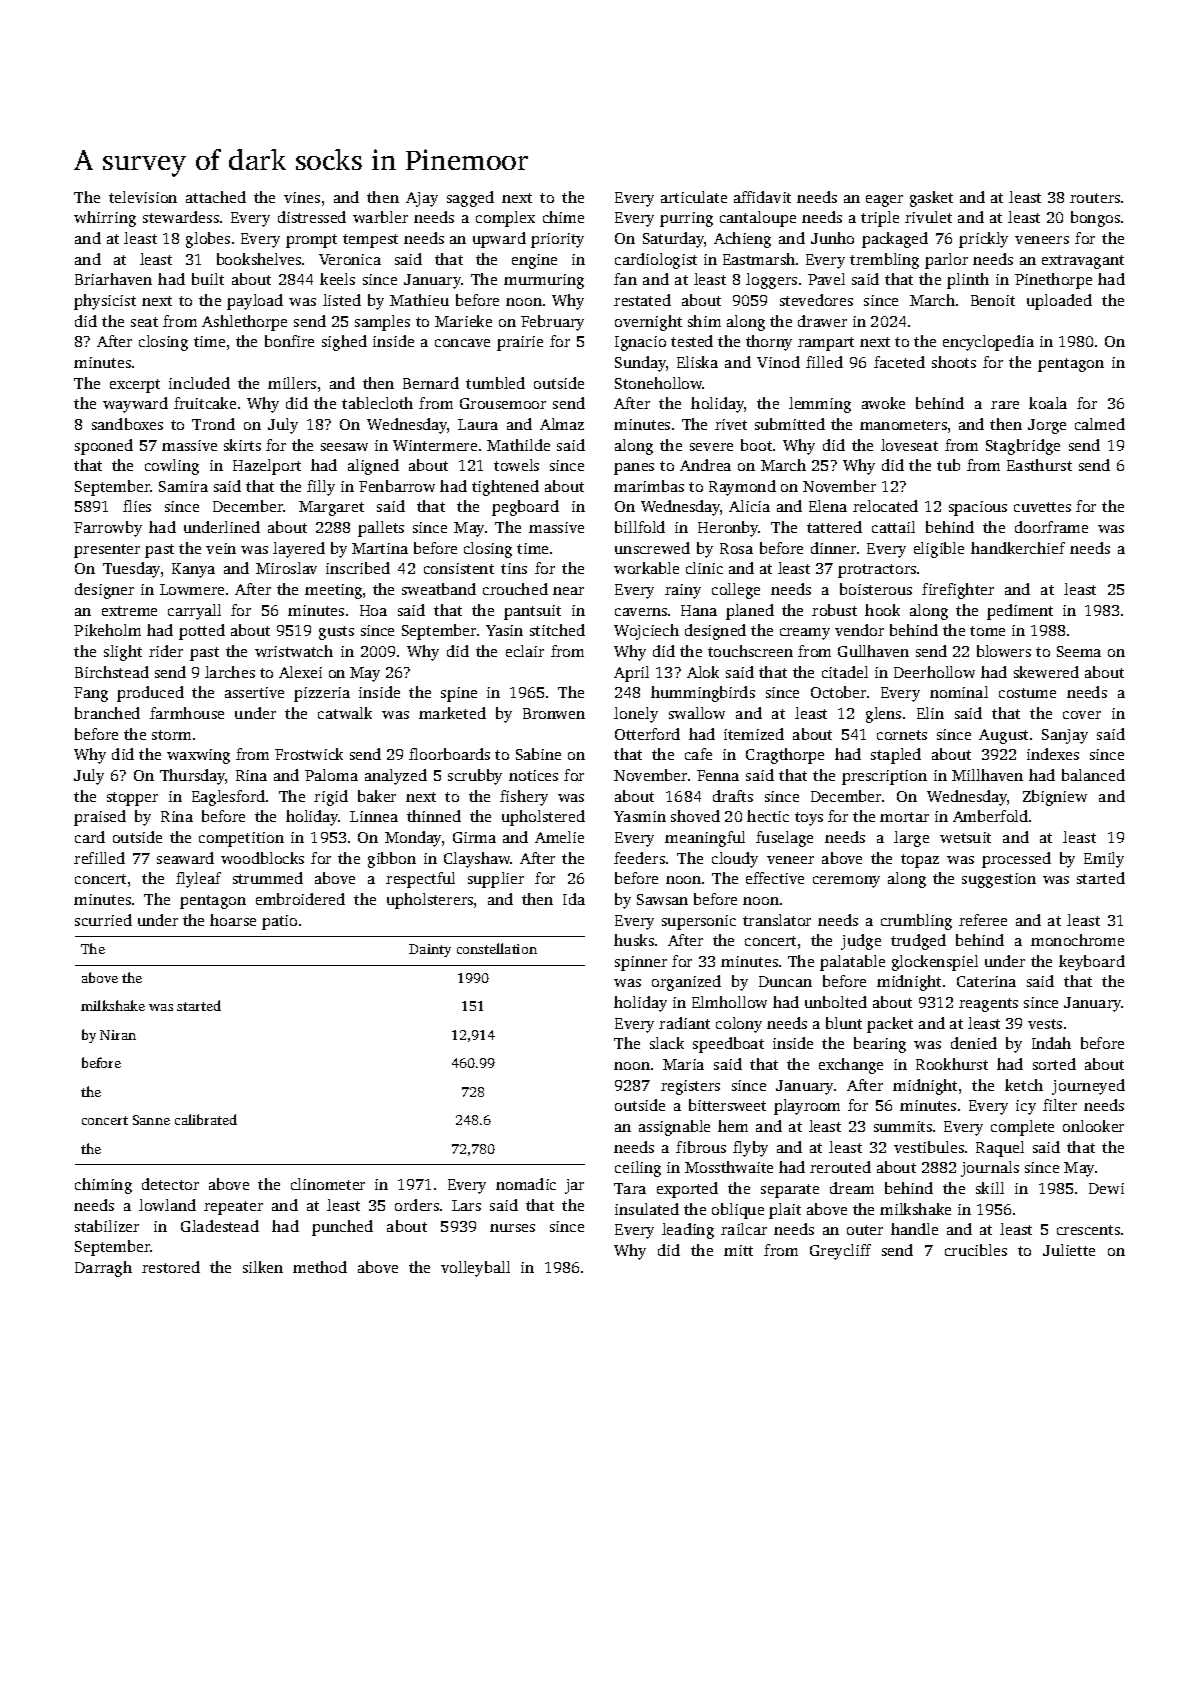 This image has height=1698, width=1200. I want to click on constellation, so click(497, 948).
